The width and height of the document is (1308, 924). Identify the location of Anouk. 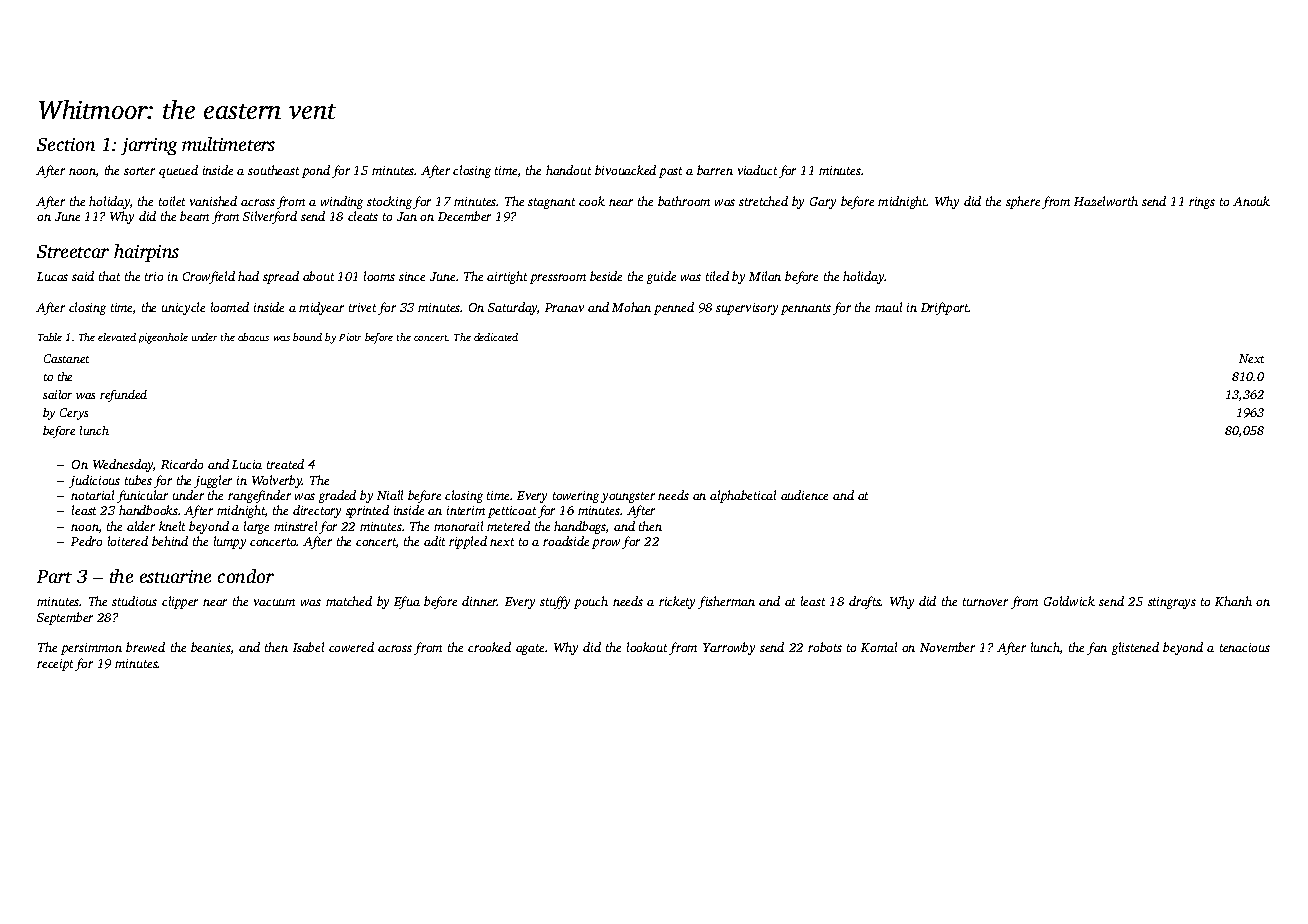
(1251, 201).
